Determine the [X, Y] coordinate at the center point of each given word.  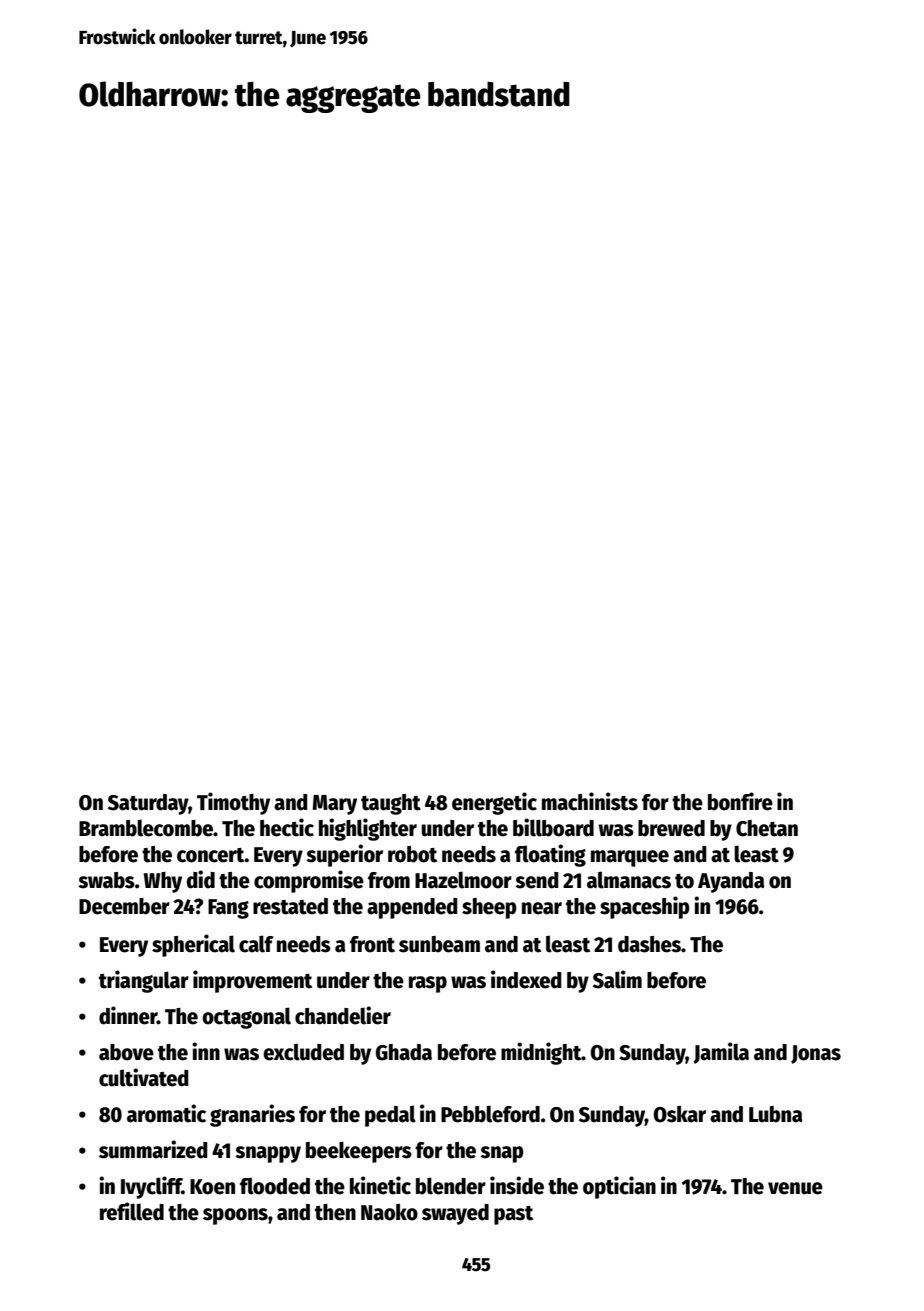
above [126, 1052]
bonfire [740, 801]
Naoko [389, 1212]
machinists [590, 801]
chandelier [343, 1015]
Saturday [148, 804]
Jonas [816, 1054]
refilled [132, 1211]
